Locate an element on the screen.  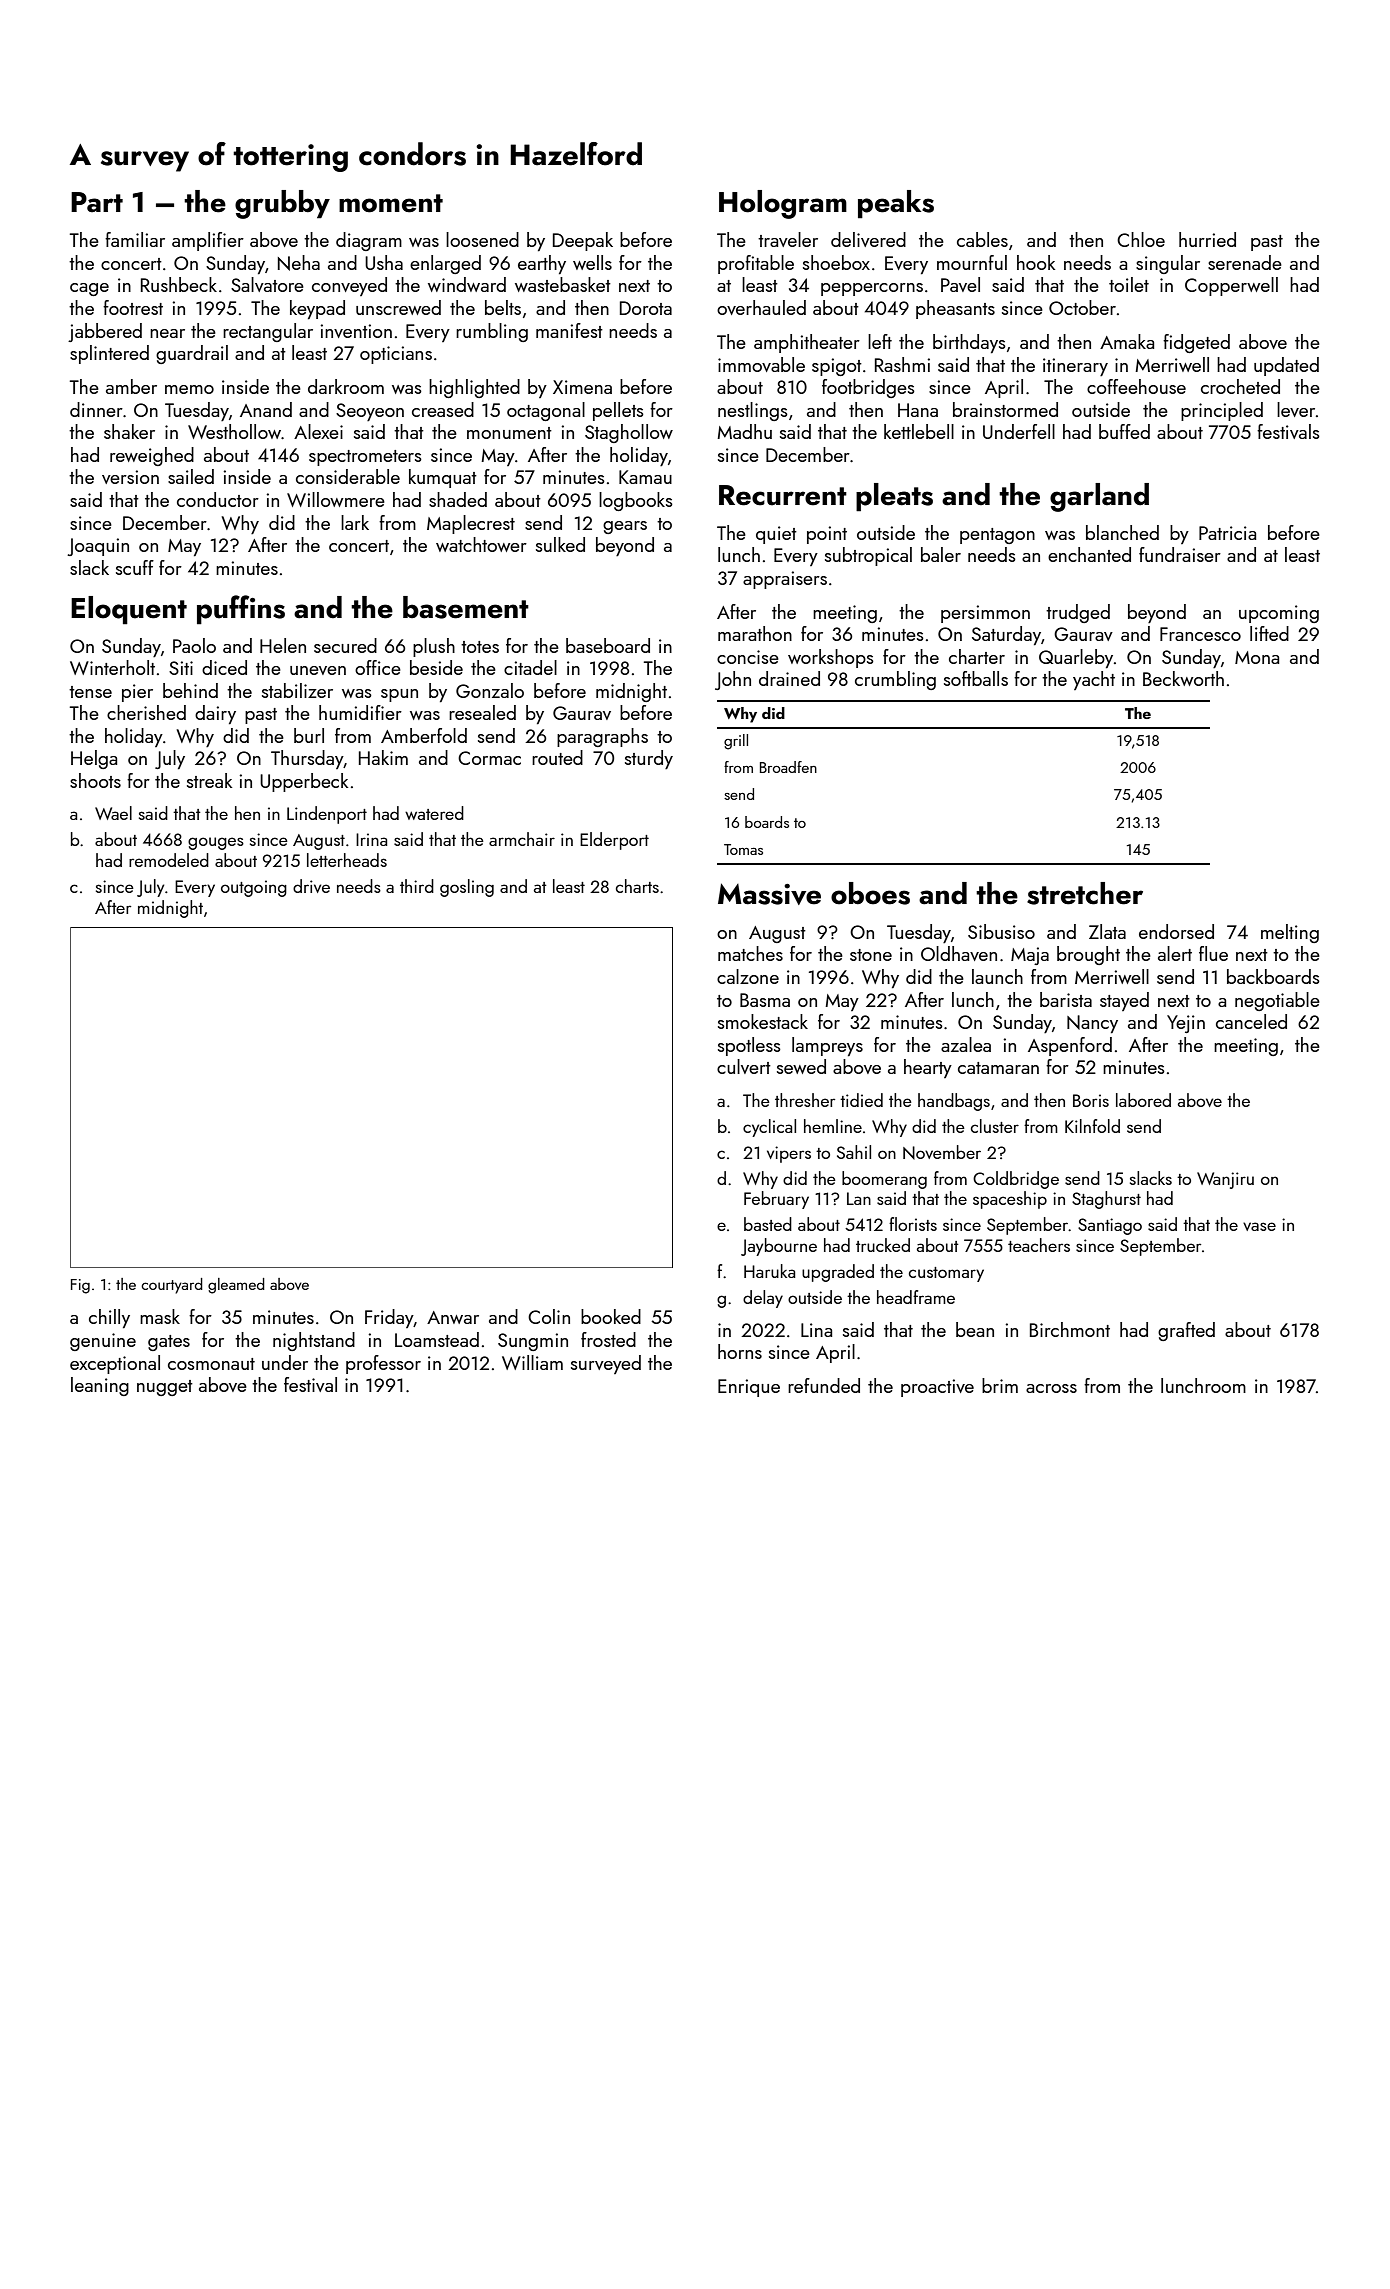
across is located at coordinates (1051, 1388).
